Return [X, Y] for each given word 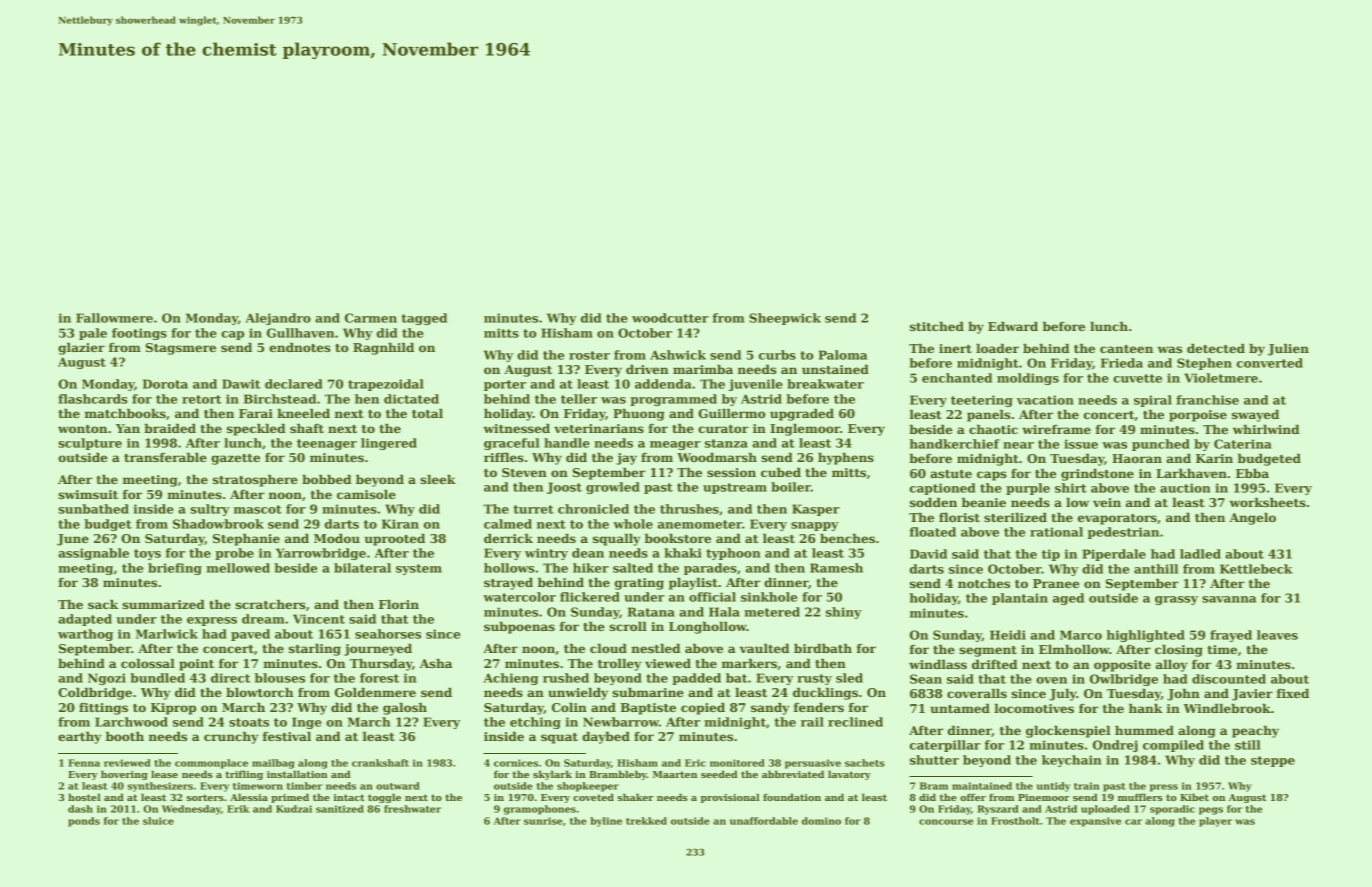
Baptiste [648, 709]
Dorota [165, 384]
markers [749, 663]
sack [103, 604]
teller [579, 399]
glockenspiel [1068, 732]
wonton [83, 429]
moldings [1028, 379]
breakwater [825, 384]
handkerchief [955, 444]
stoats [249, 722]
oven [1051, 680]
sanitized [340, 809]
